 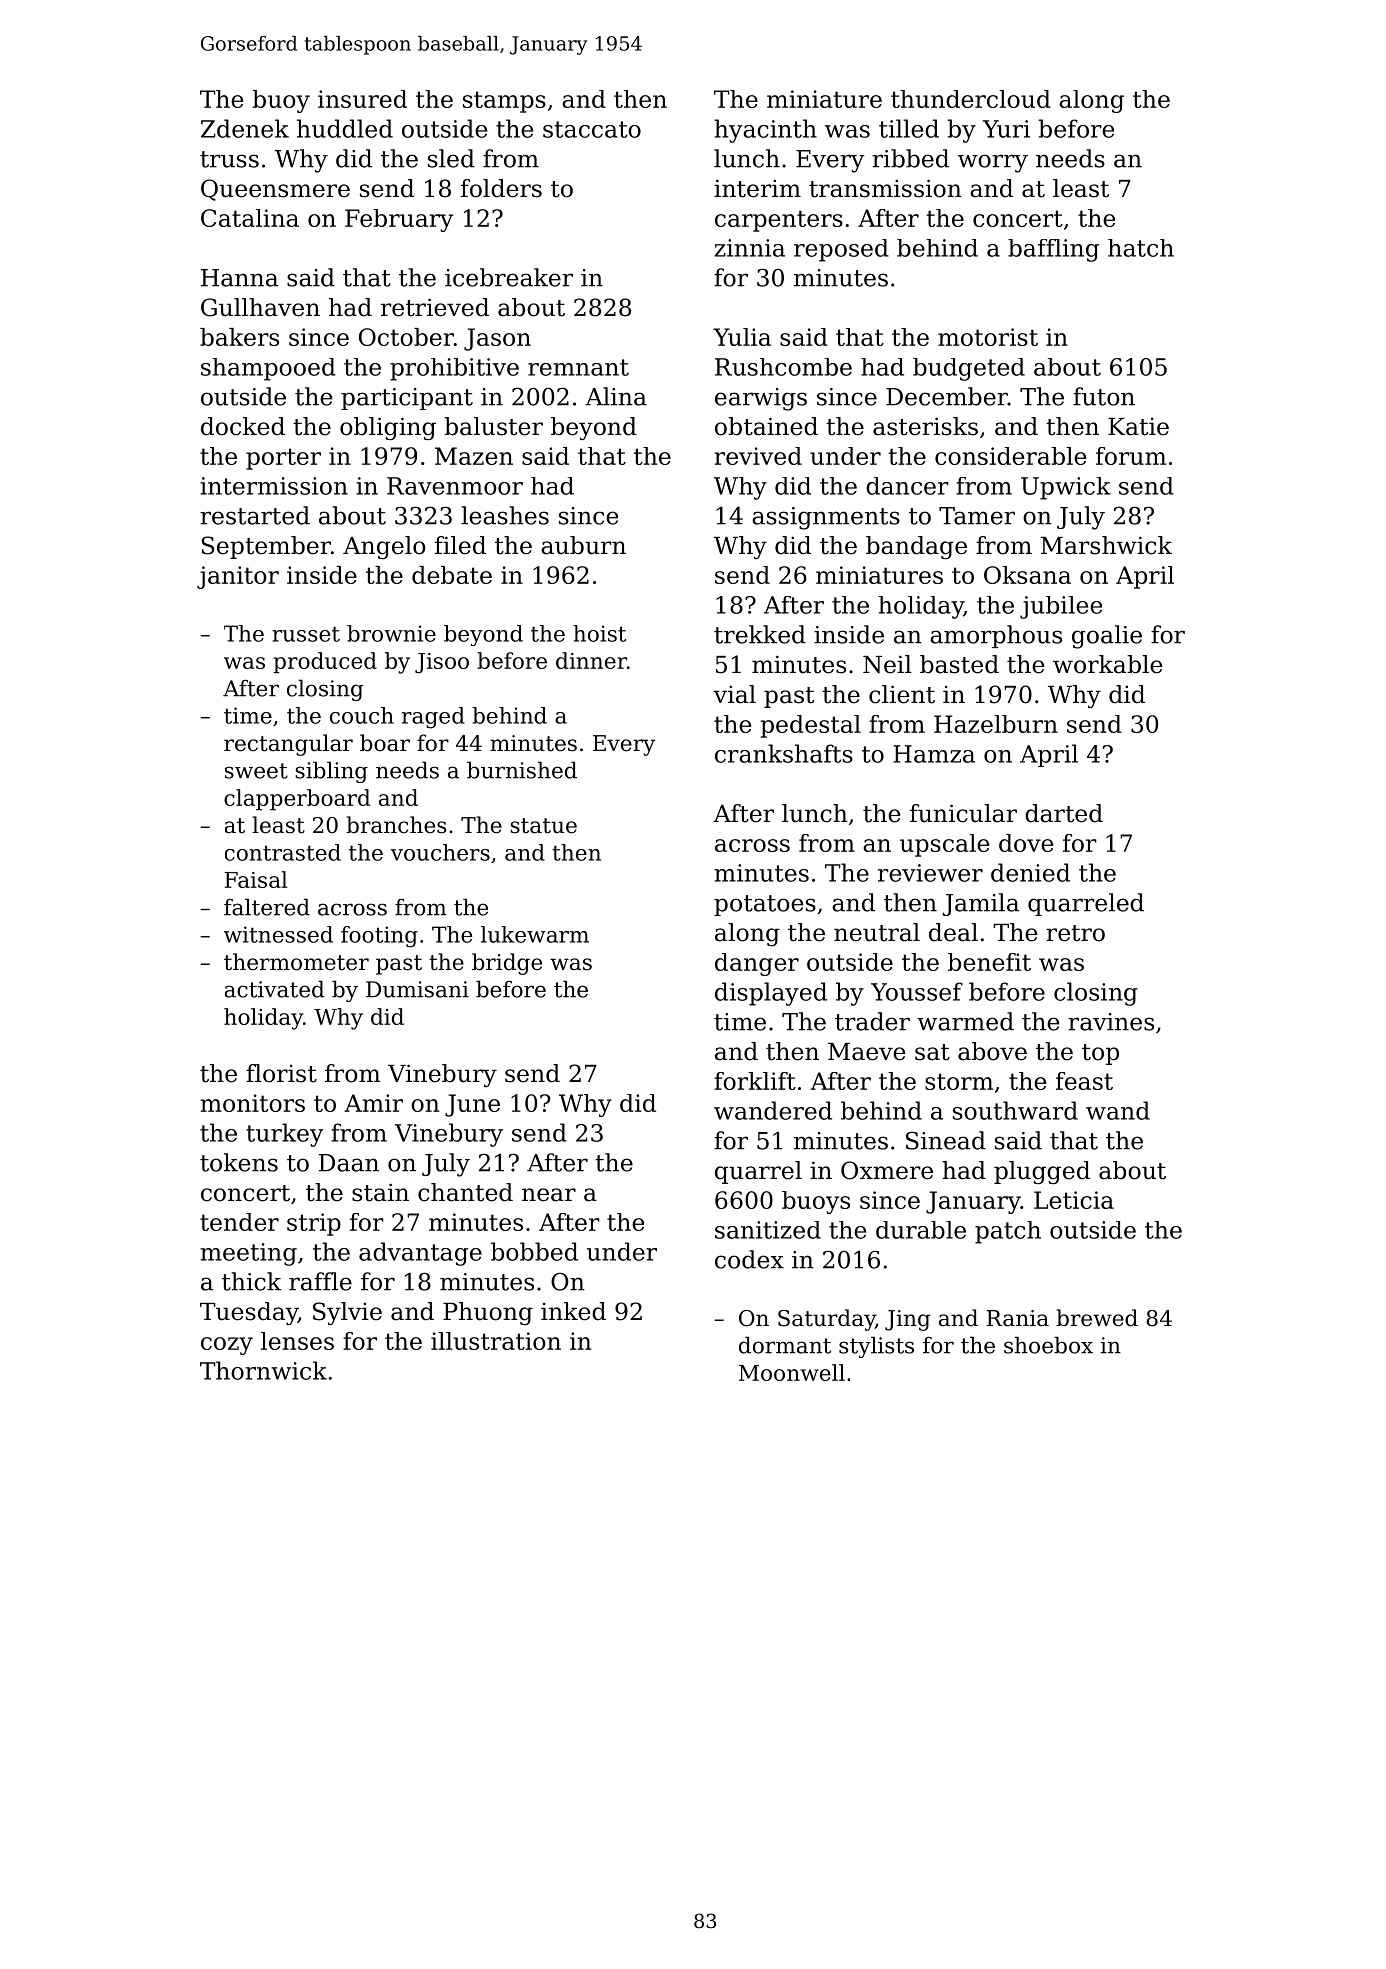 I want to click on lenses, so click(x=297, y=1341).
